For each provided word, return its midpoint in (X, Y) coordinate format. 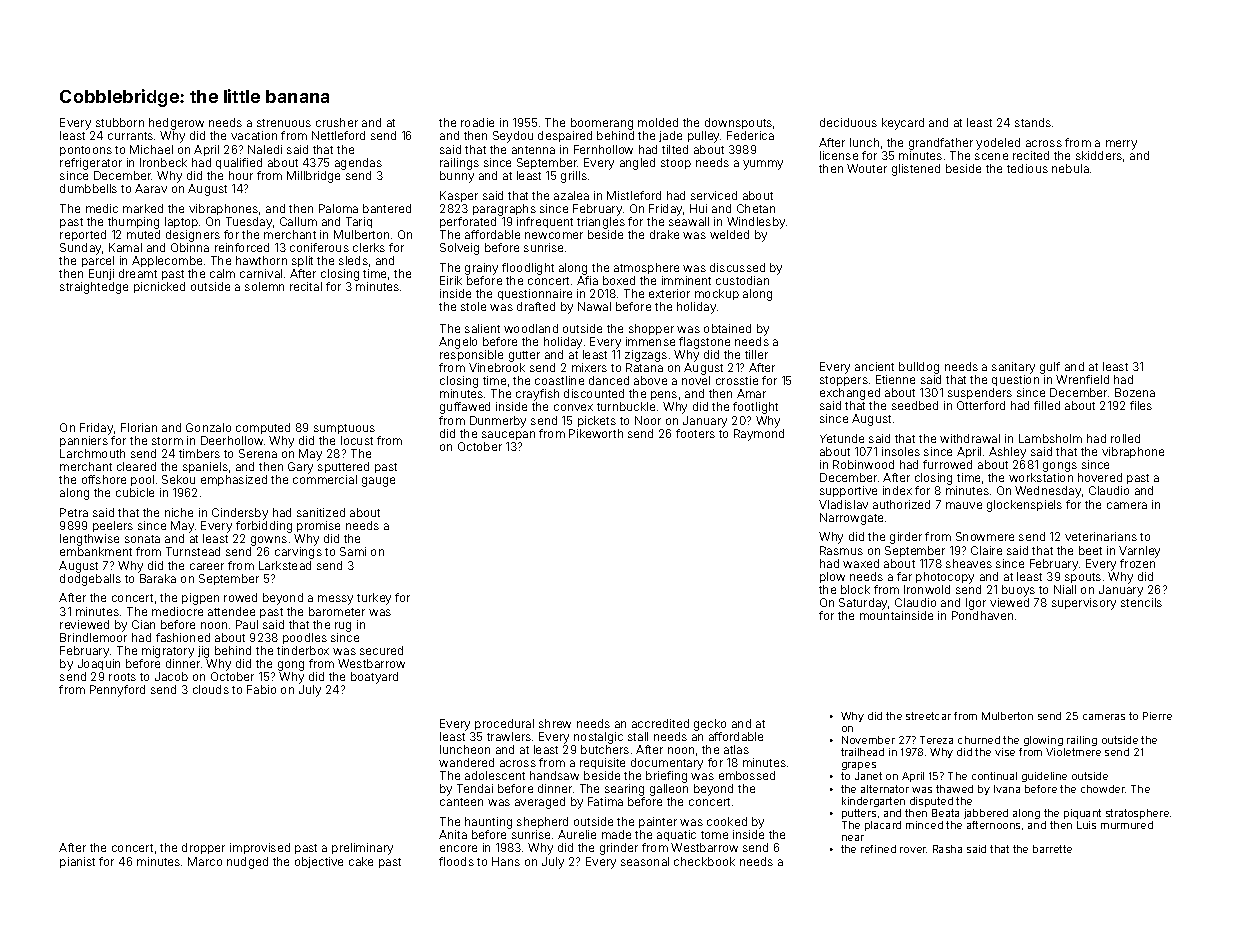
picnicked (159, 287)
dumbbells (88, 188)
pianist (77, 862)
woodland (531, 328)
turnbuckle (626, 406)
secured (381, 650)
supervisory (1084, 604)
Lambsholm (1050, 438)
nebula (1070, 168)
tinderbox (303, 650)
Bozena (1135, 392)
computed (263, 428)
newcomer (554, 235)
